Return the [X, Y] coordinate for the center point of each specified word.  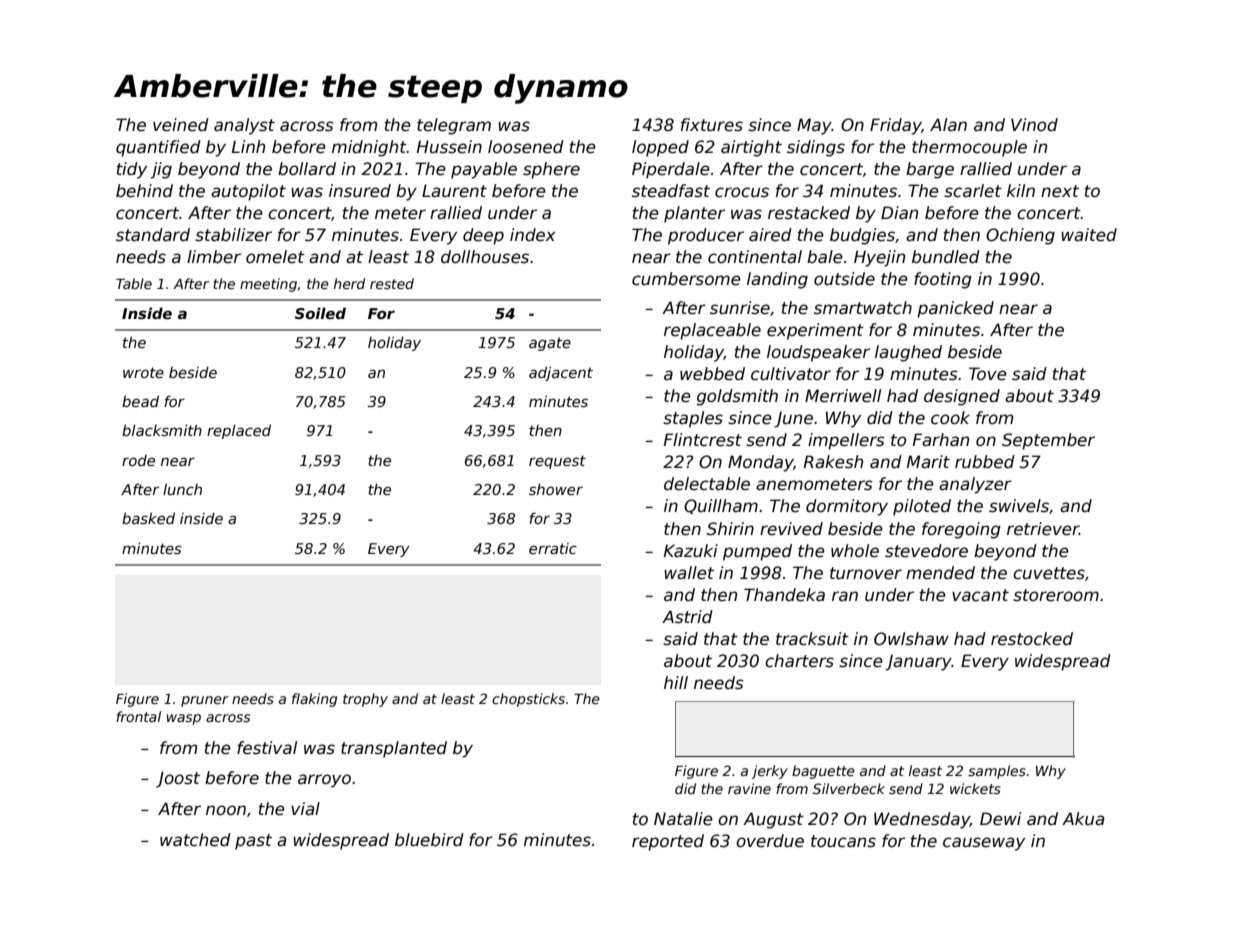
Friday [895, 126]
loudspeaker [818, 353]
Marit [928, 462]
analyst [244, 126]
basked [148, 518]
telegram [454, 126]
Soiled [320, 313]
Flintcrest [703, 440]
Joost [178, 779]
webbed [712, 374]
